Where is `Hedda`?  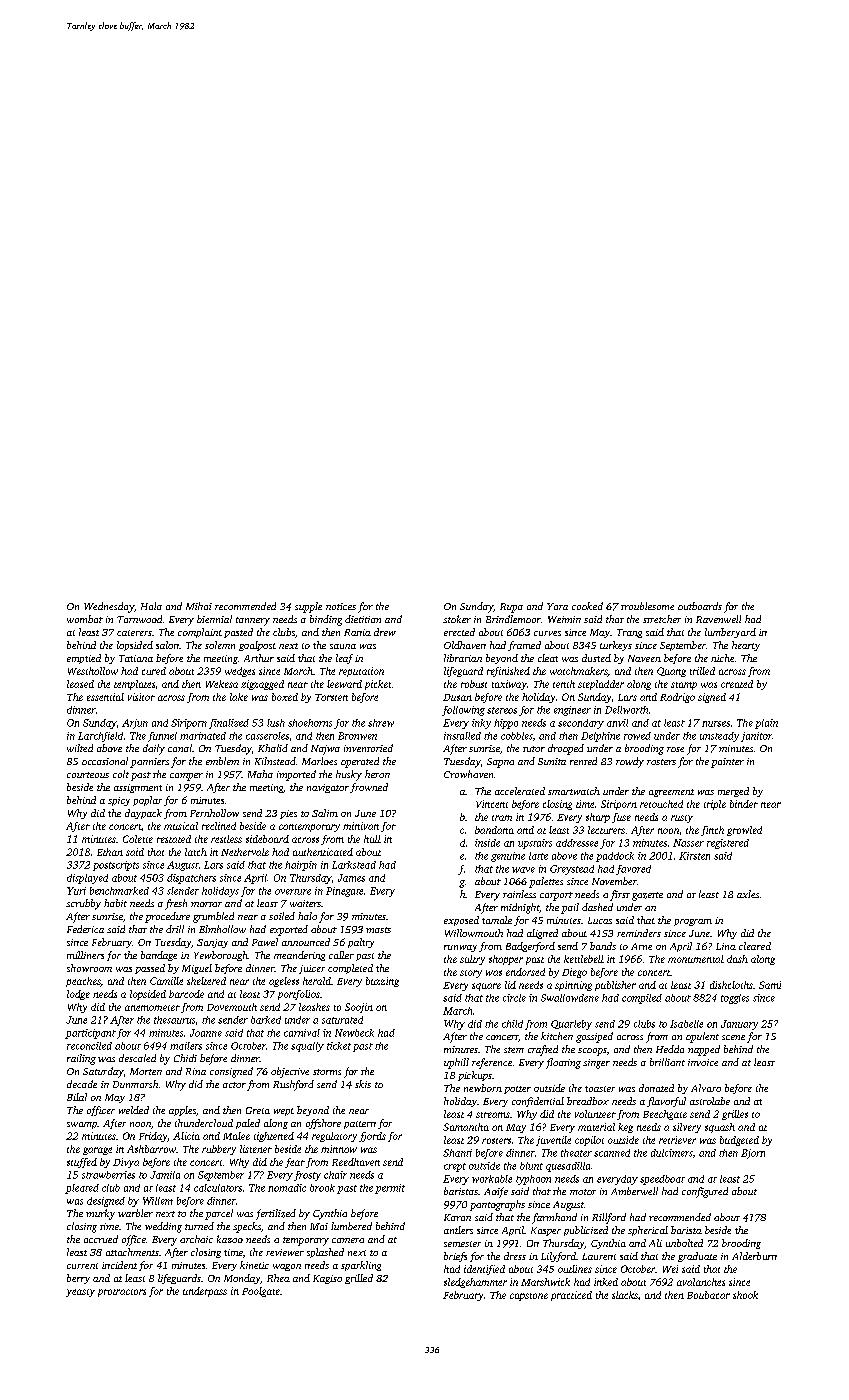
Hedda is located at coordinates (670, 1049).
